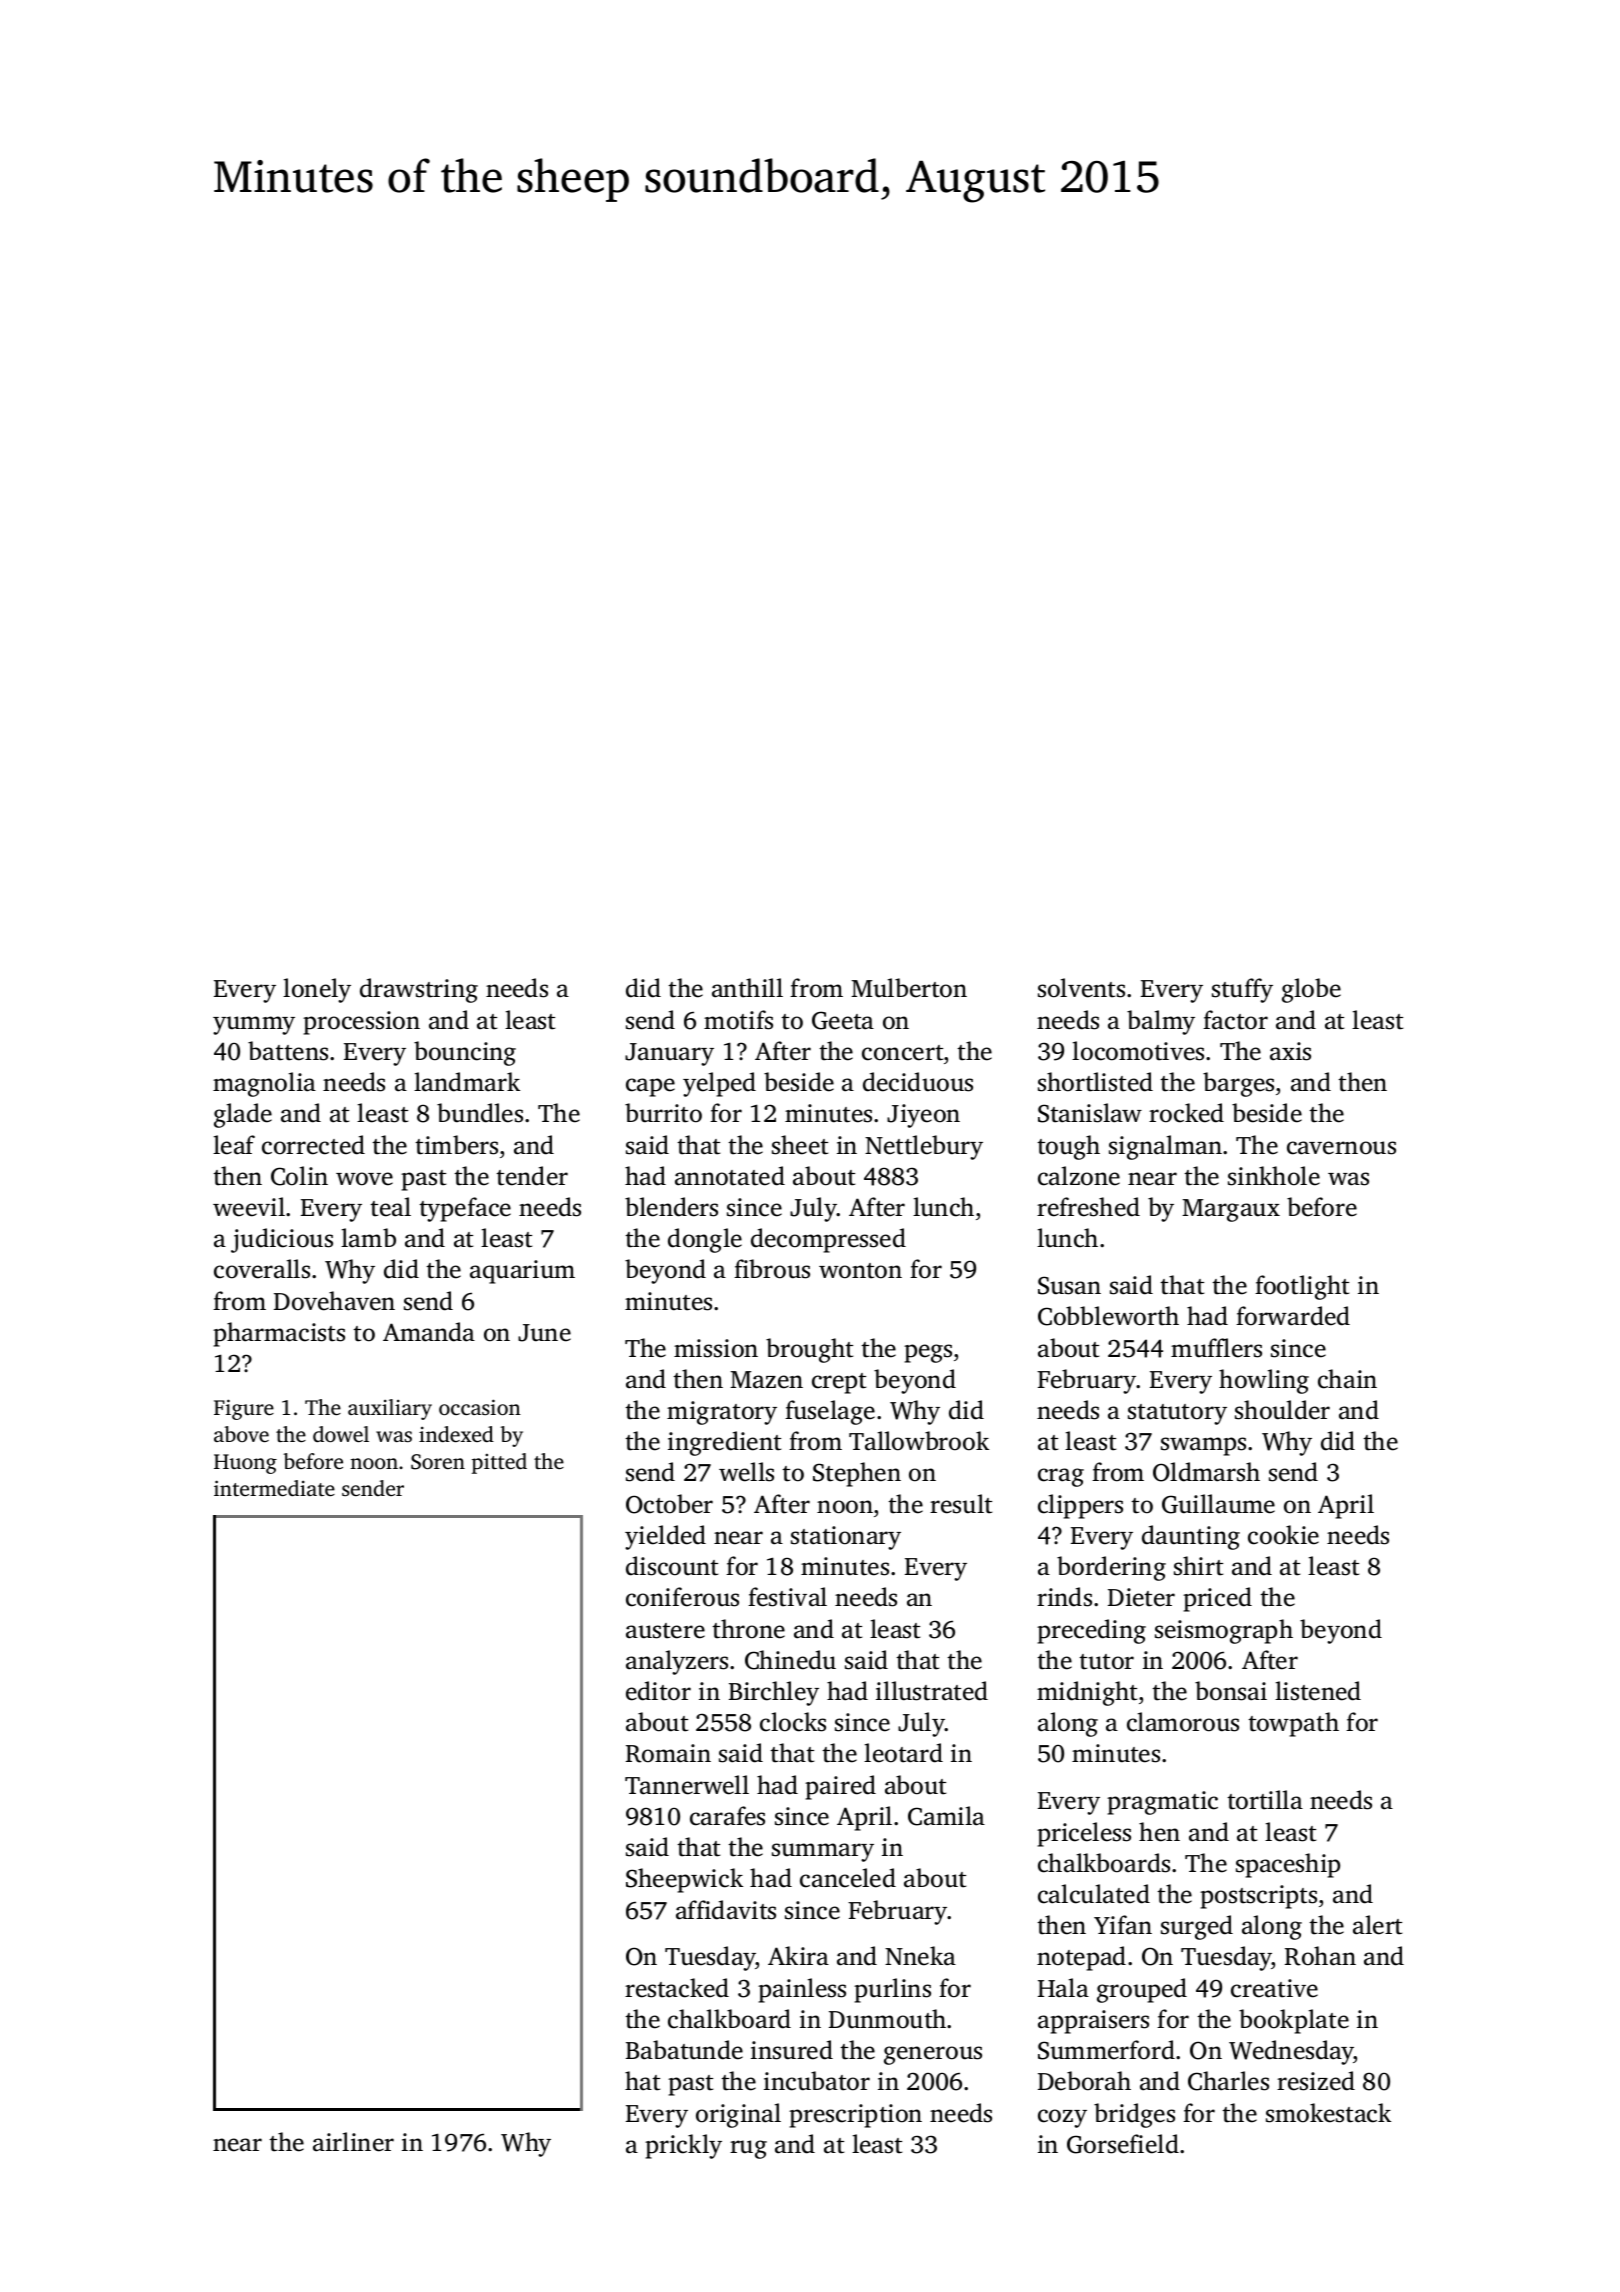  Describe the element at coordinates (1318, 1691) in the document. I see `listened` at that location.
